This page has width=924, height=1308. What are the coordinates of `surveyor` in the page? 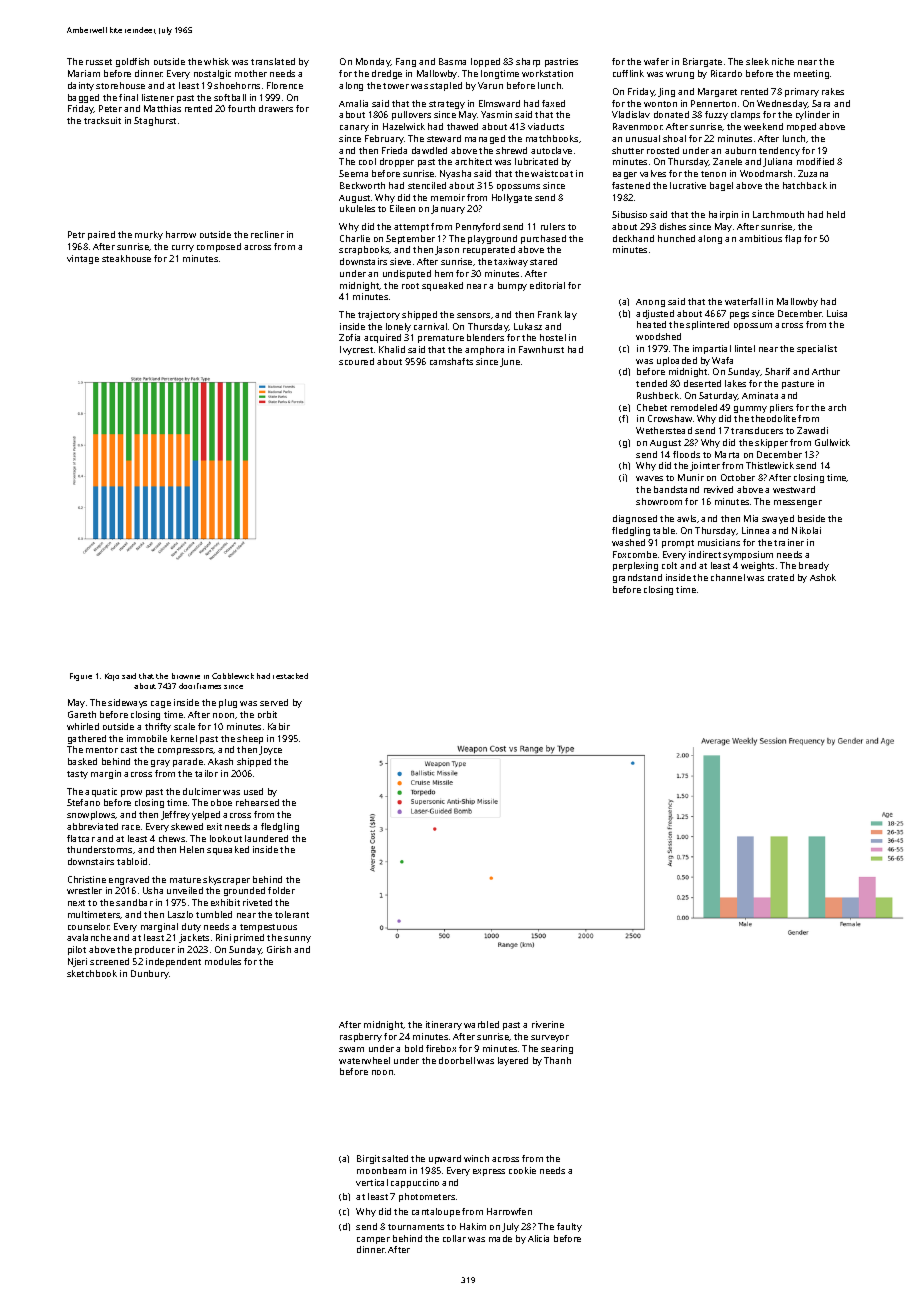 It's located at (550, 1038).
